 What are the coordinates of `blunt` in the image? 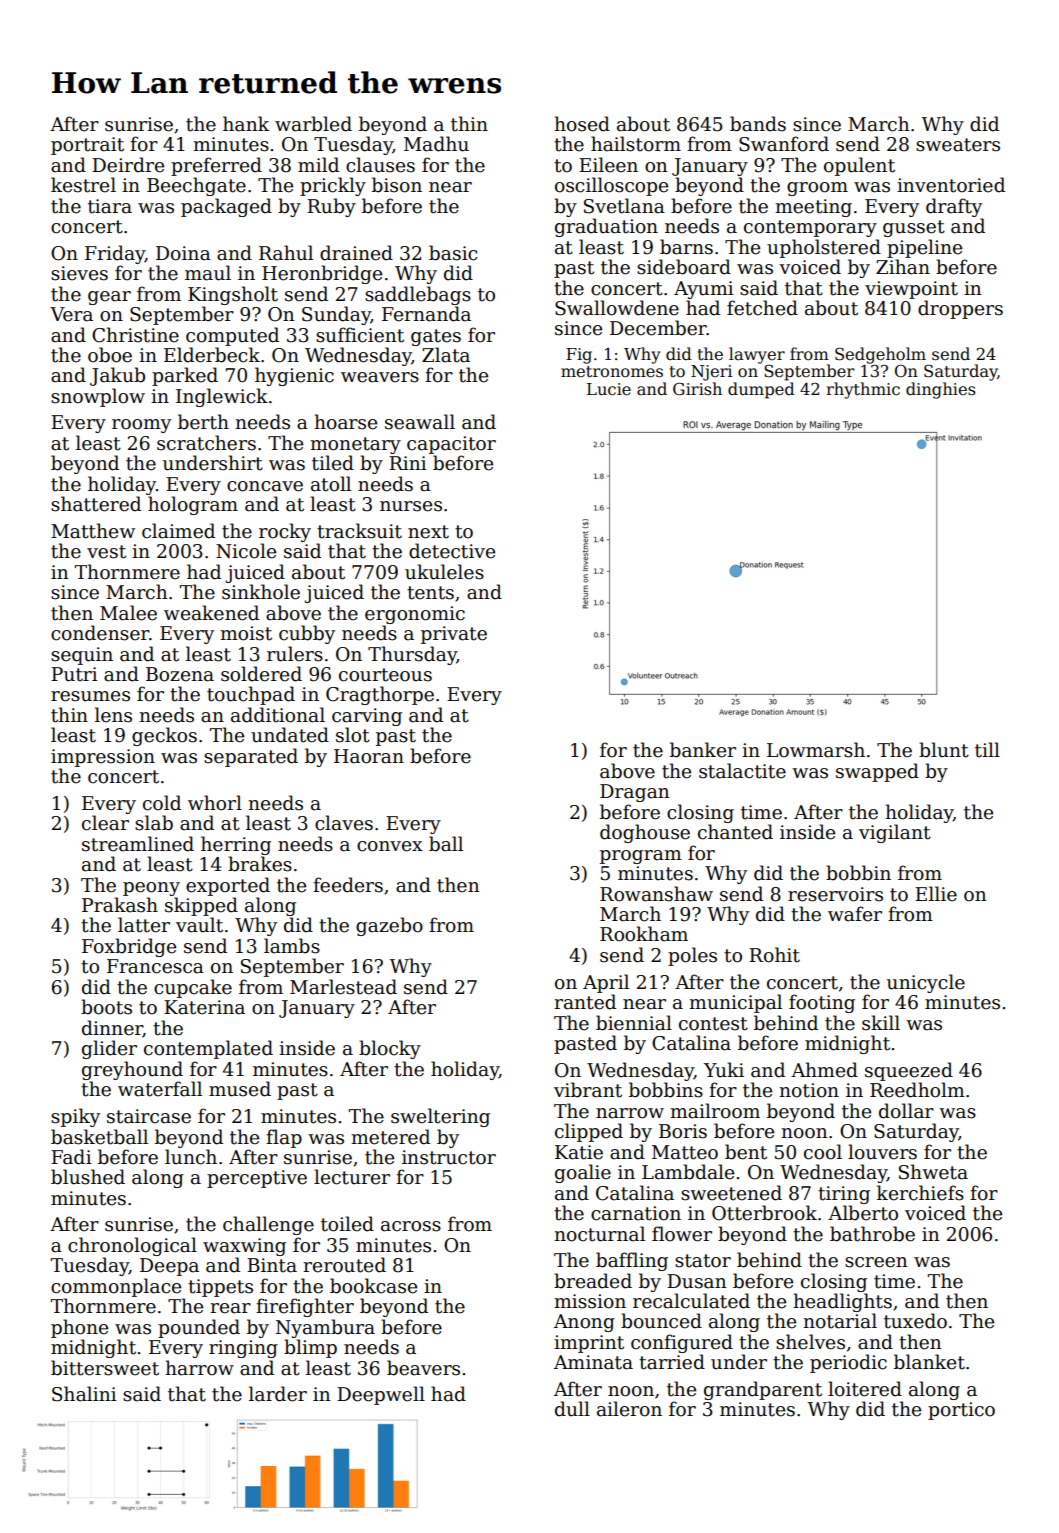 It's located at (944, 750).
